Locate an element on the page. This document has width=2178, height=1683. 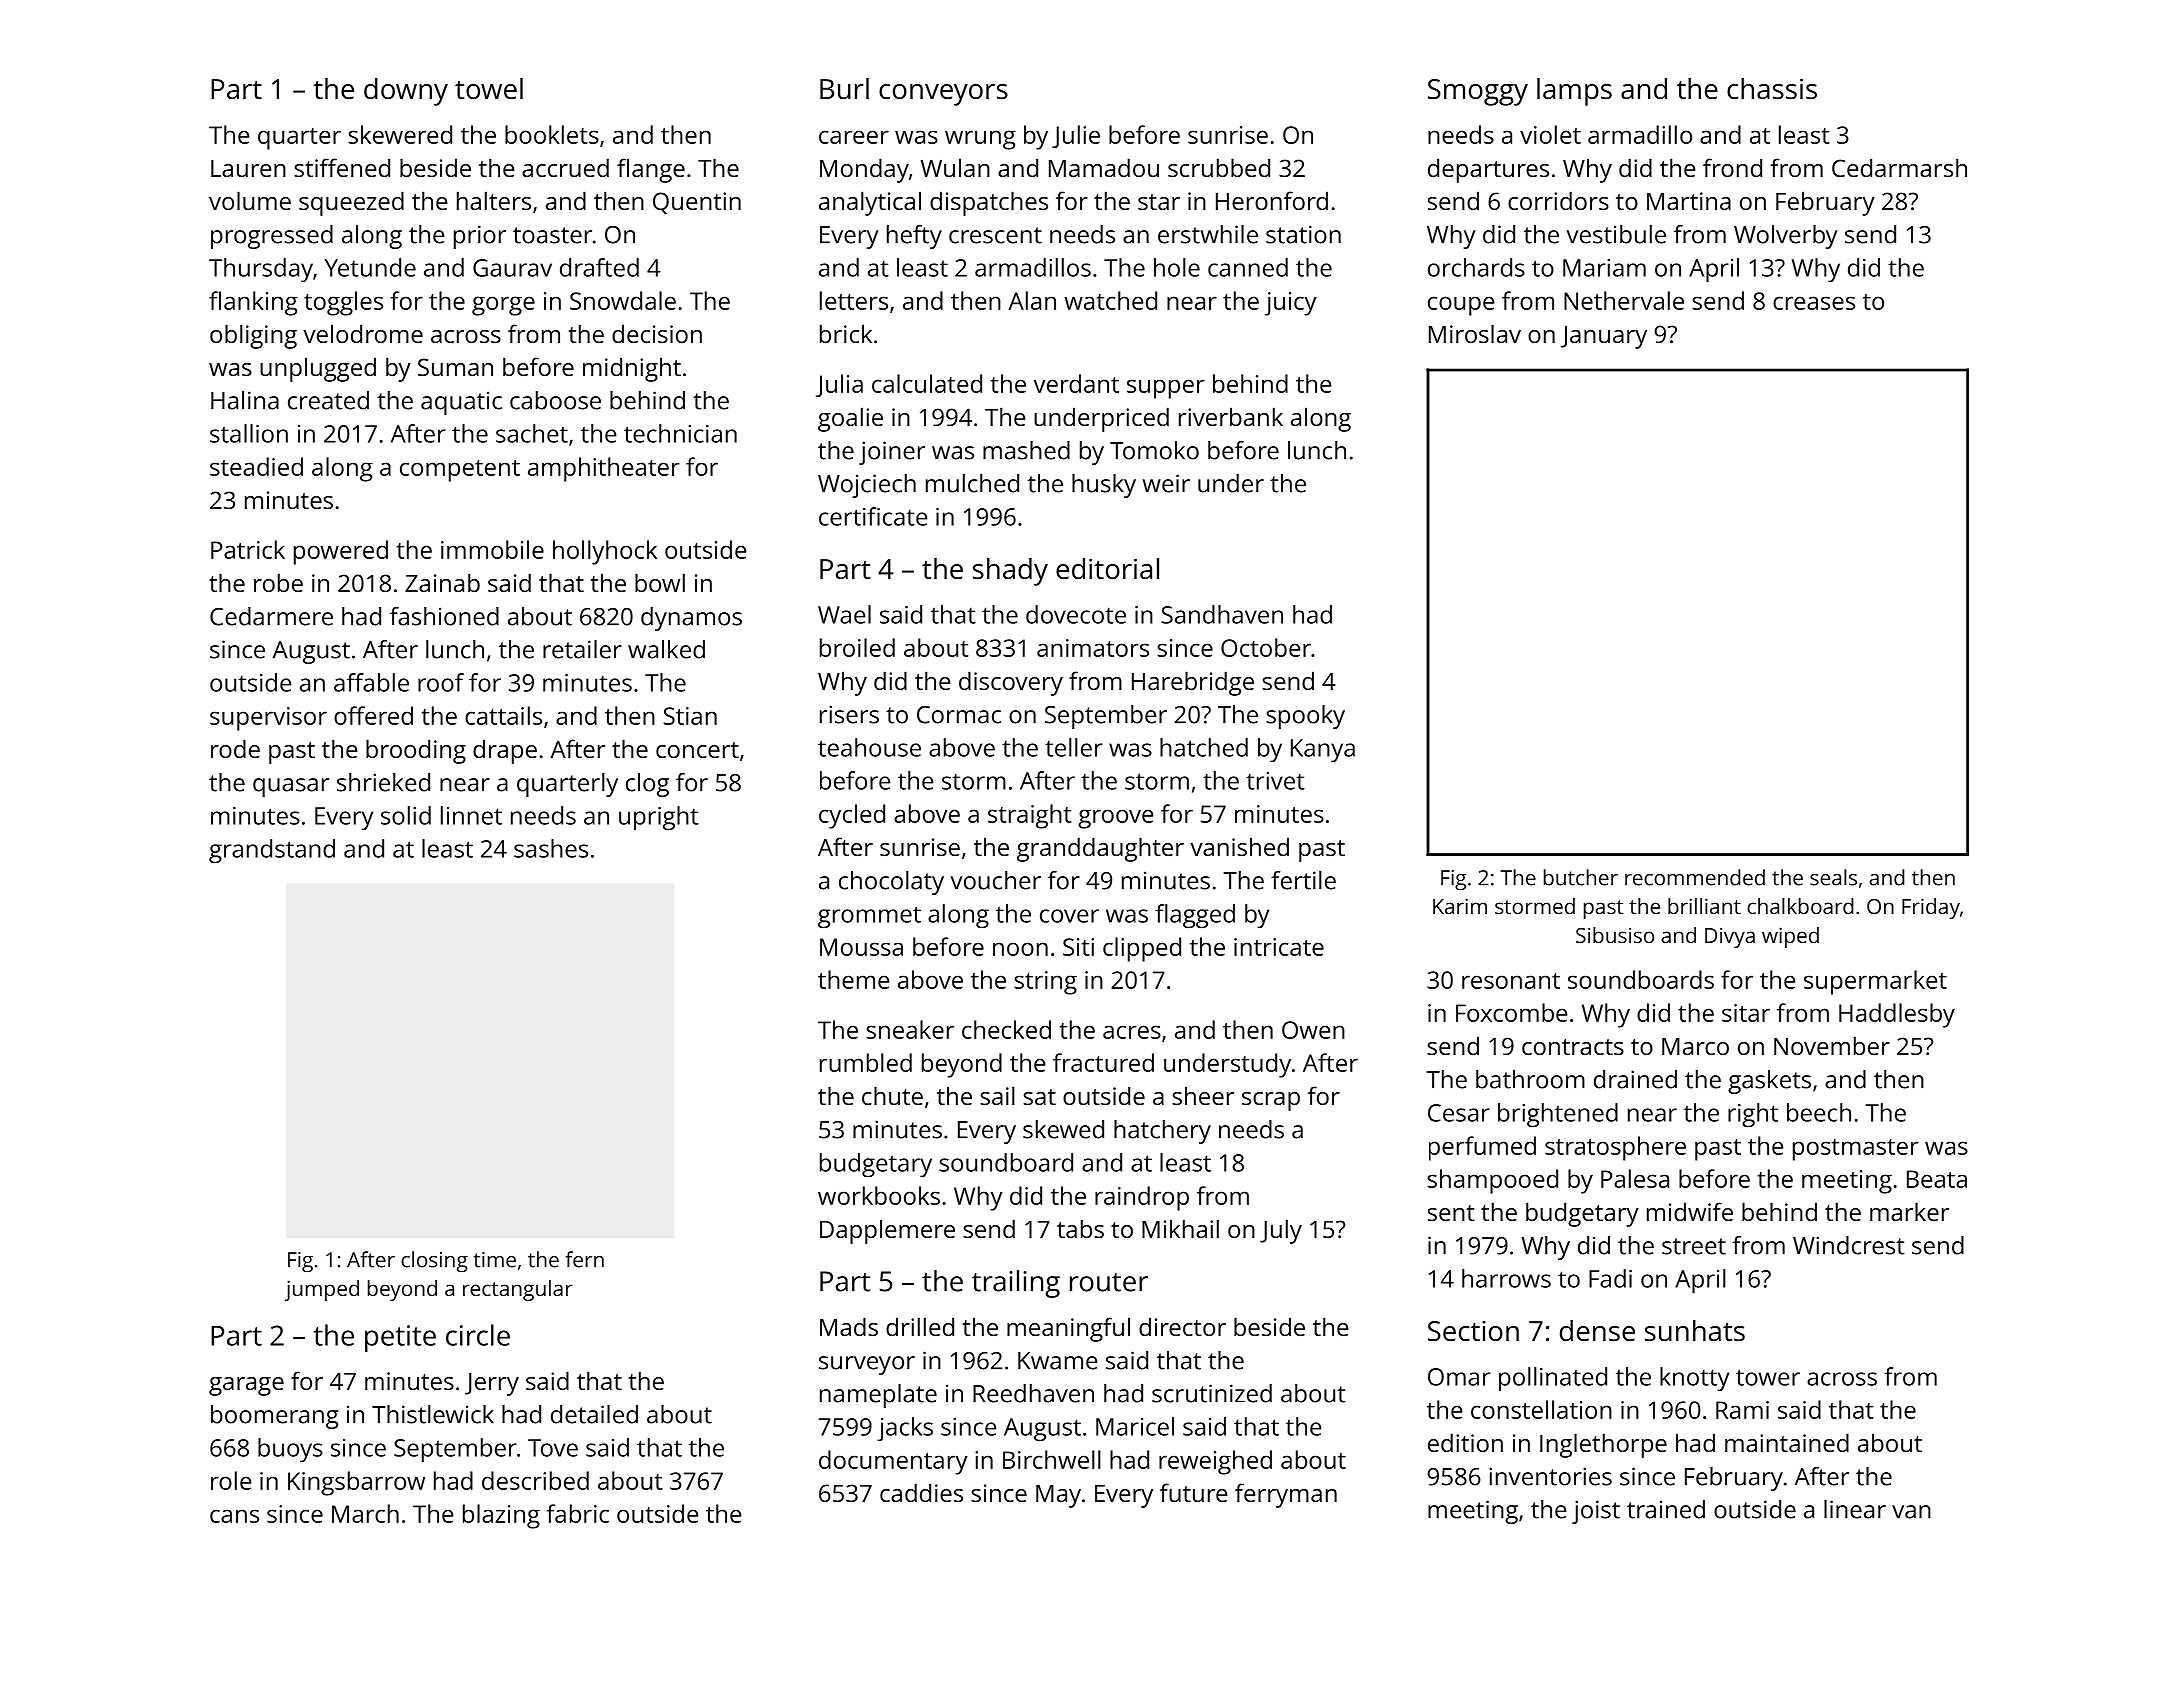
quasar is located at coordinates (291, 787).
